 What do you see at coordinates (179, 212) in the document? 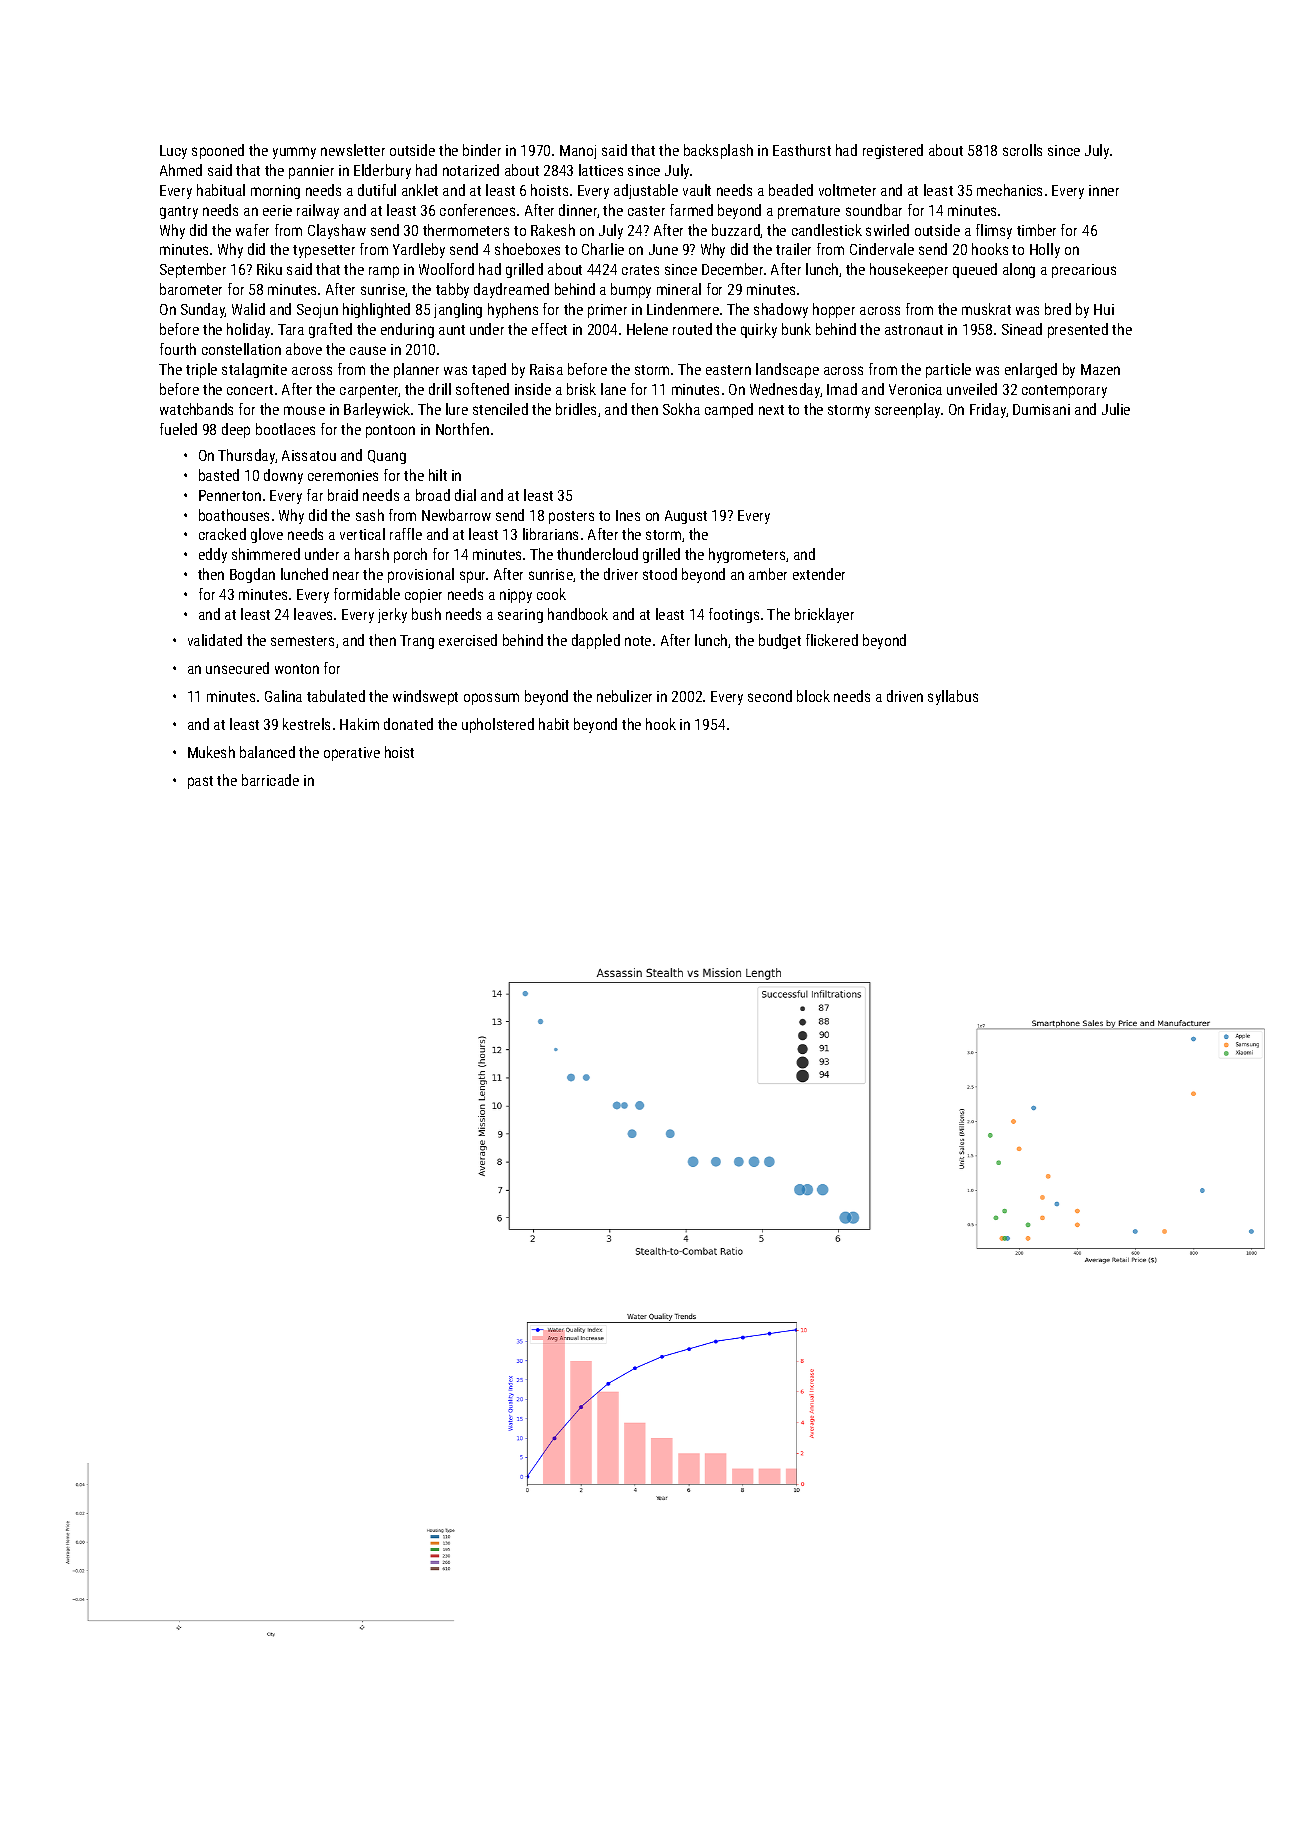
I see `gantry` at bounding box center [179, 212].
